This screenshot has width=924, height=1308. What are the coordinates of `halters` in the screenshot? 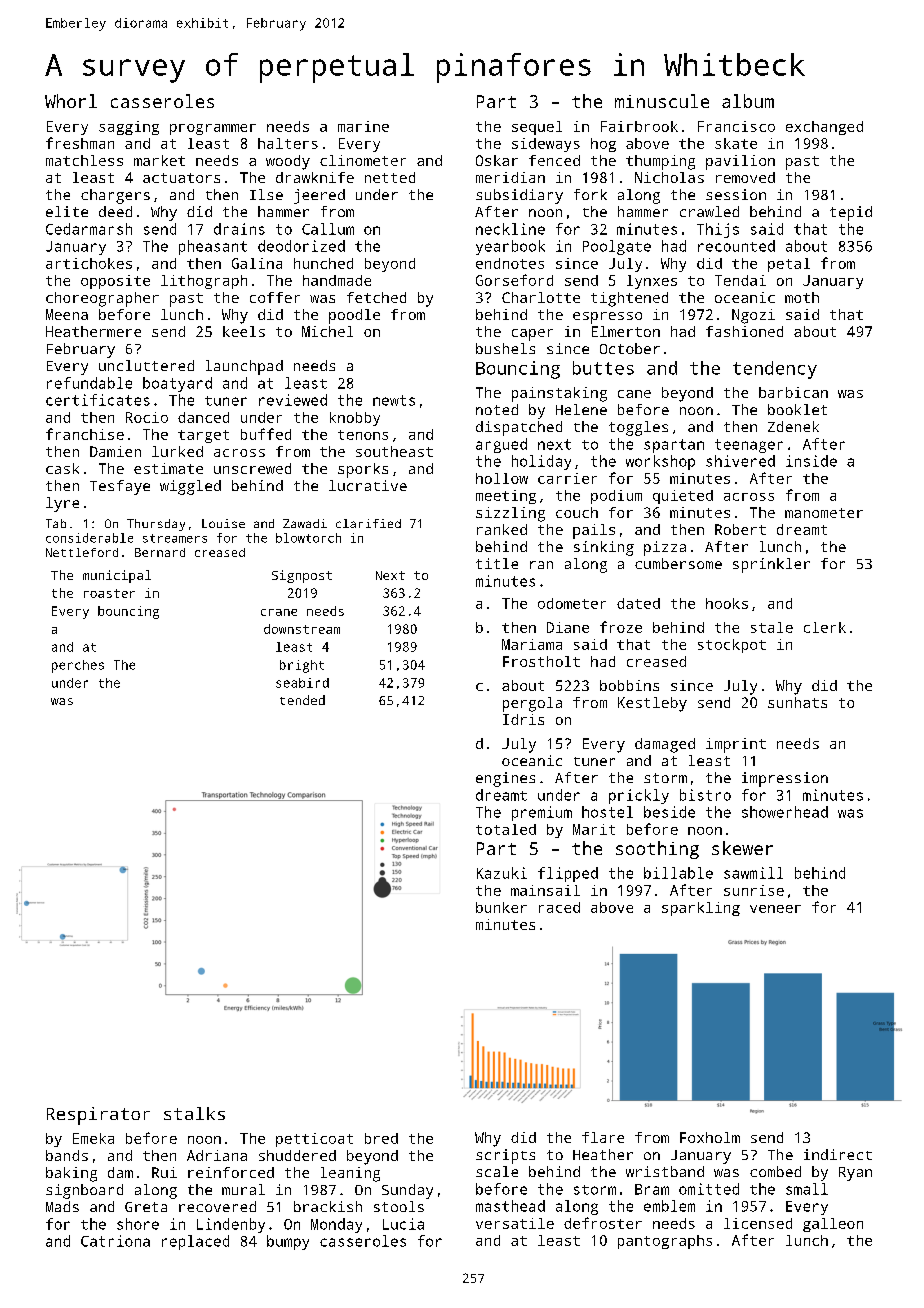 It's located at (288, 143).
